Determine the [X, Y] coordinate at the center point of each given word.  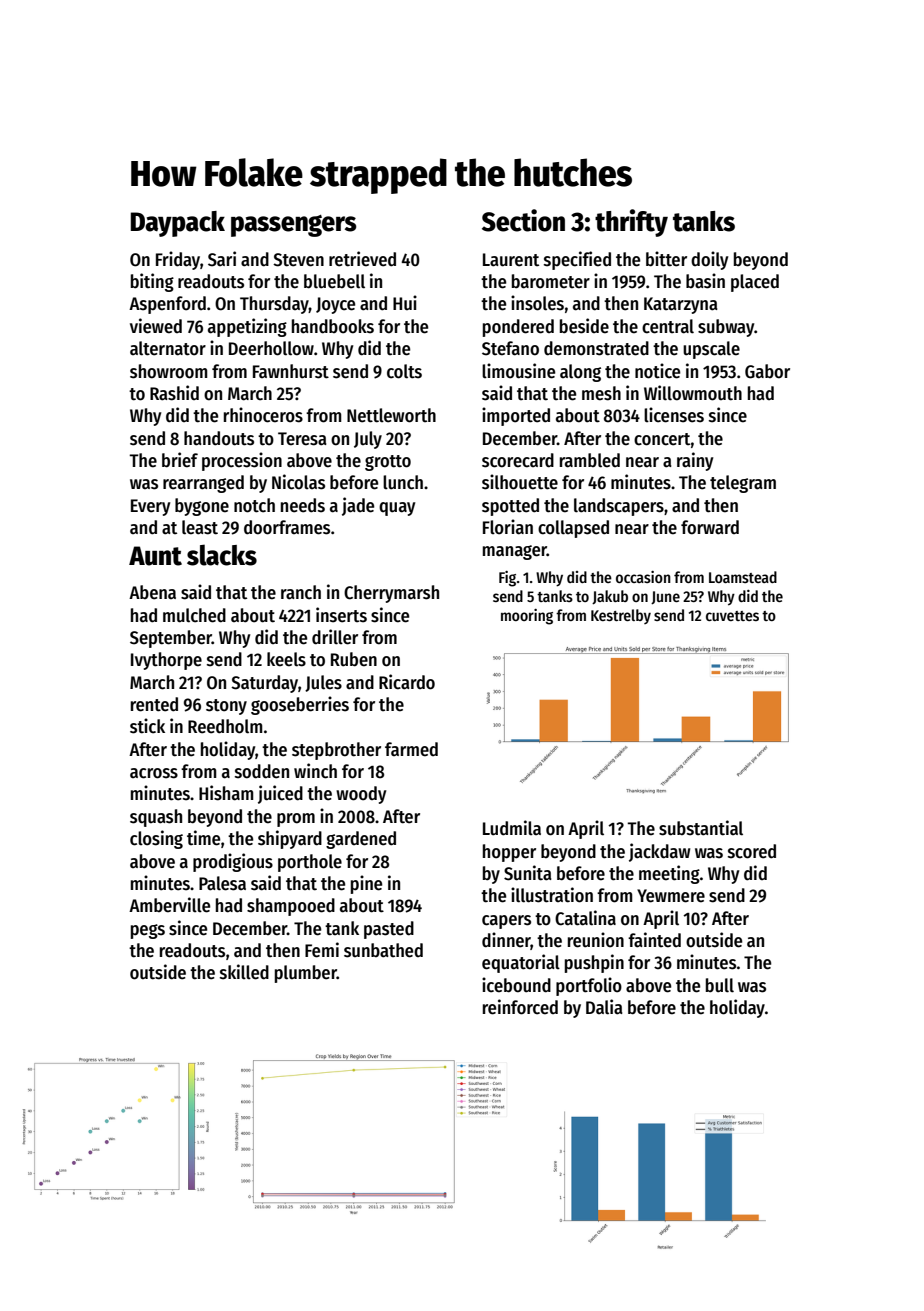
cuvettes [732, 616]
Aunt [155, 556]
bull [720, 985]
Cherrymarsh [391, 594]
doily [709, 260]
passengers [294, 226]
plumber [306, 974]
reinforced [520, 1007]
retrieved [362, 259]
